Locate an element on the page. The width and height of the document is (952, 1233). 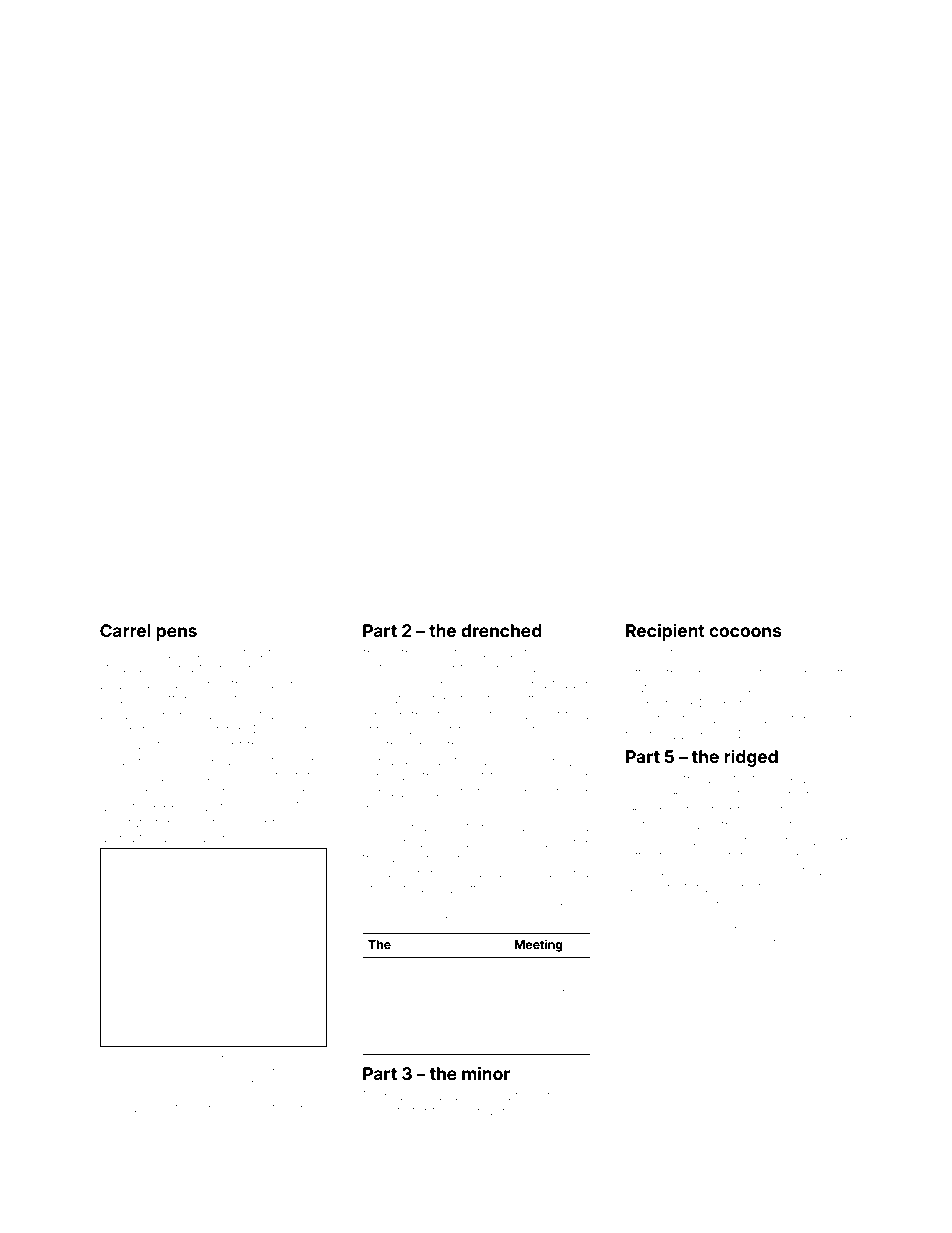
pens is located at coordinates (176, 634).
